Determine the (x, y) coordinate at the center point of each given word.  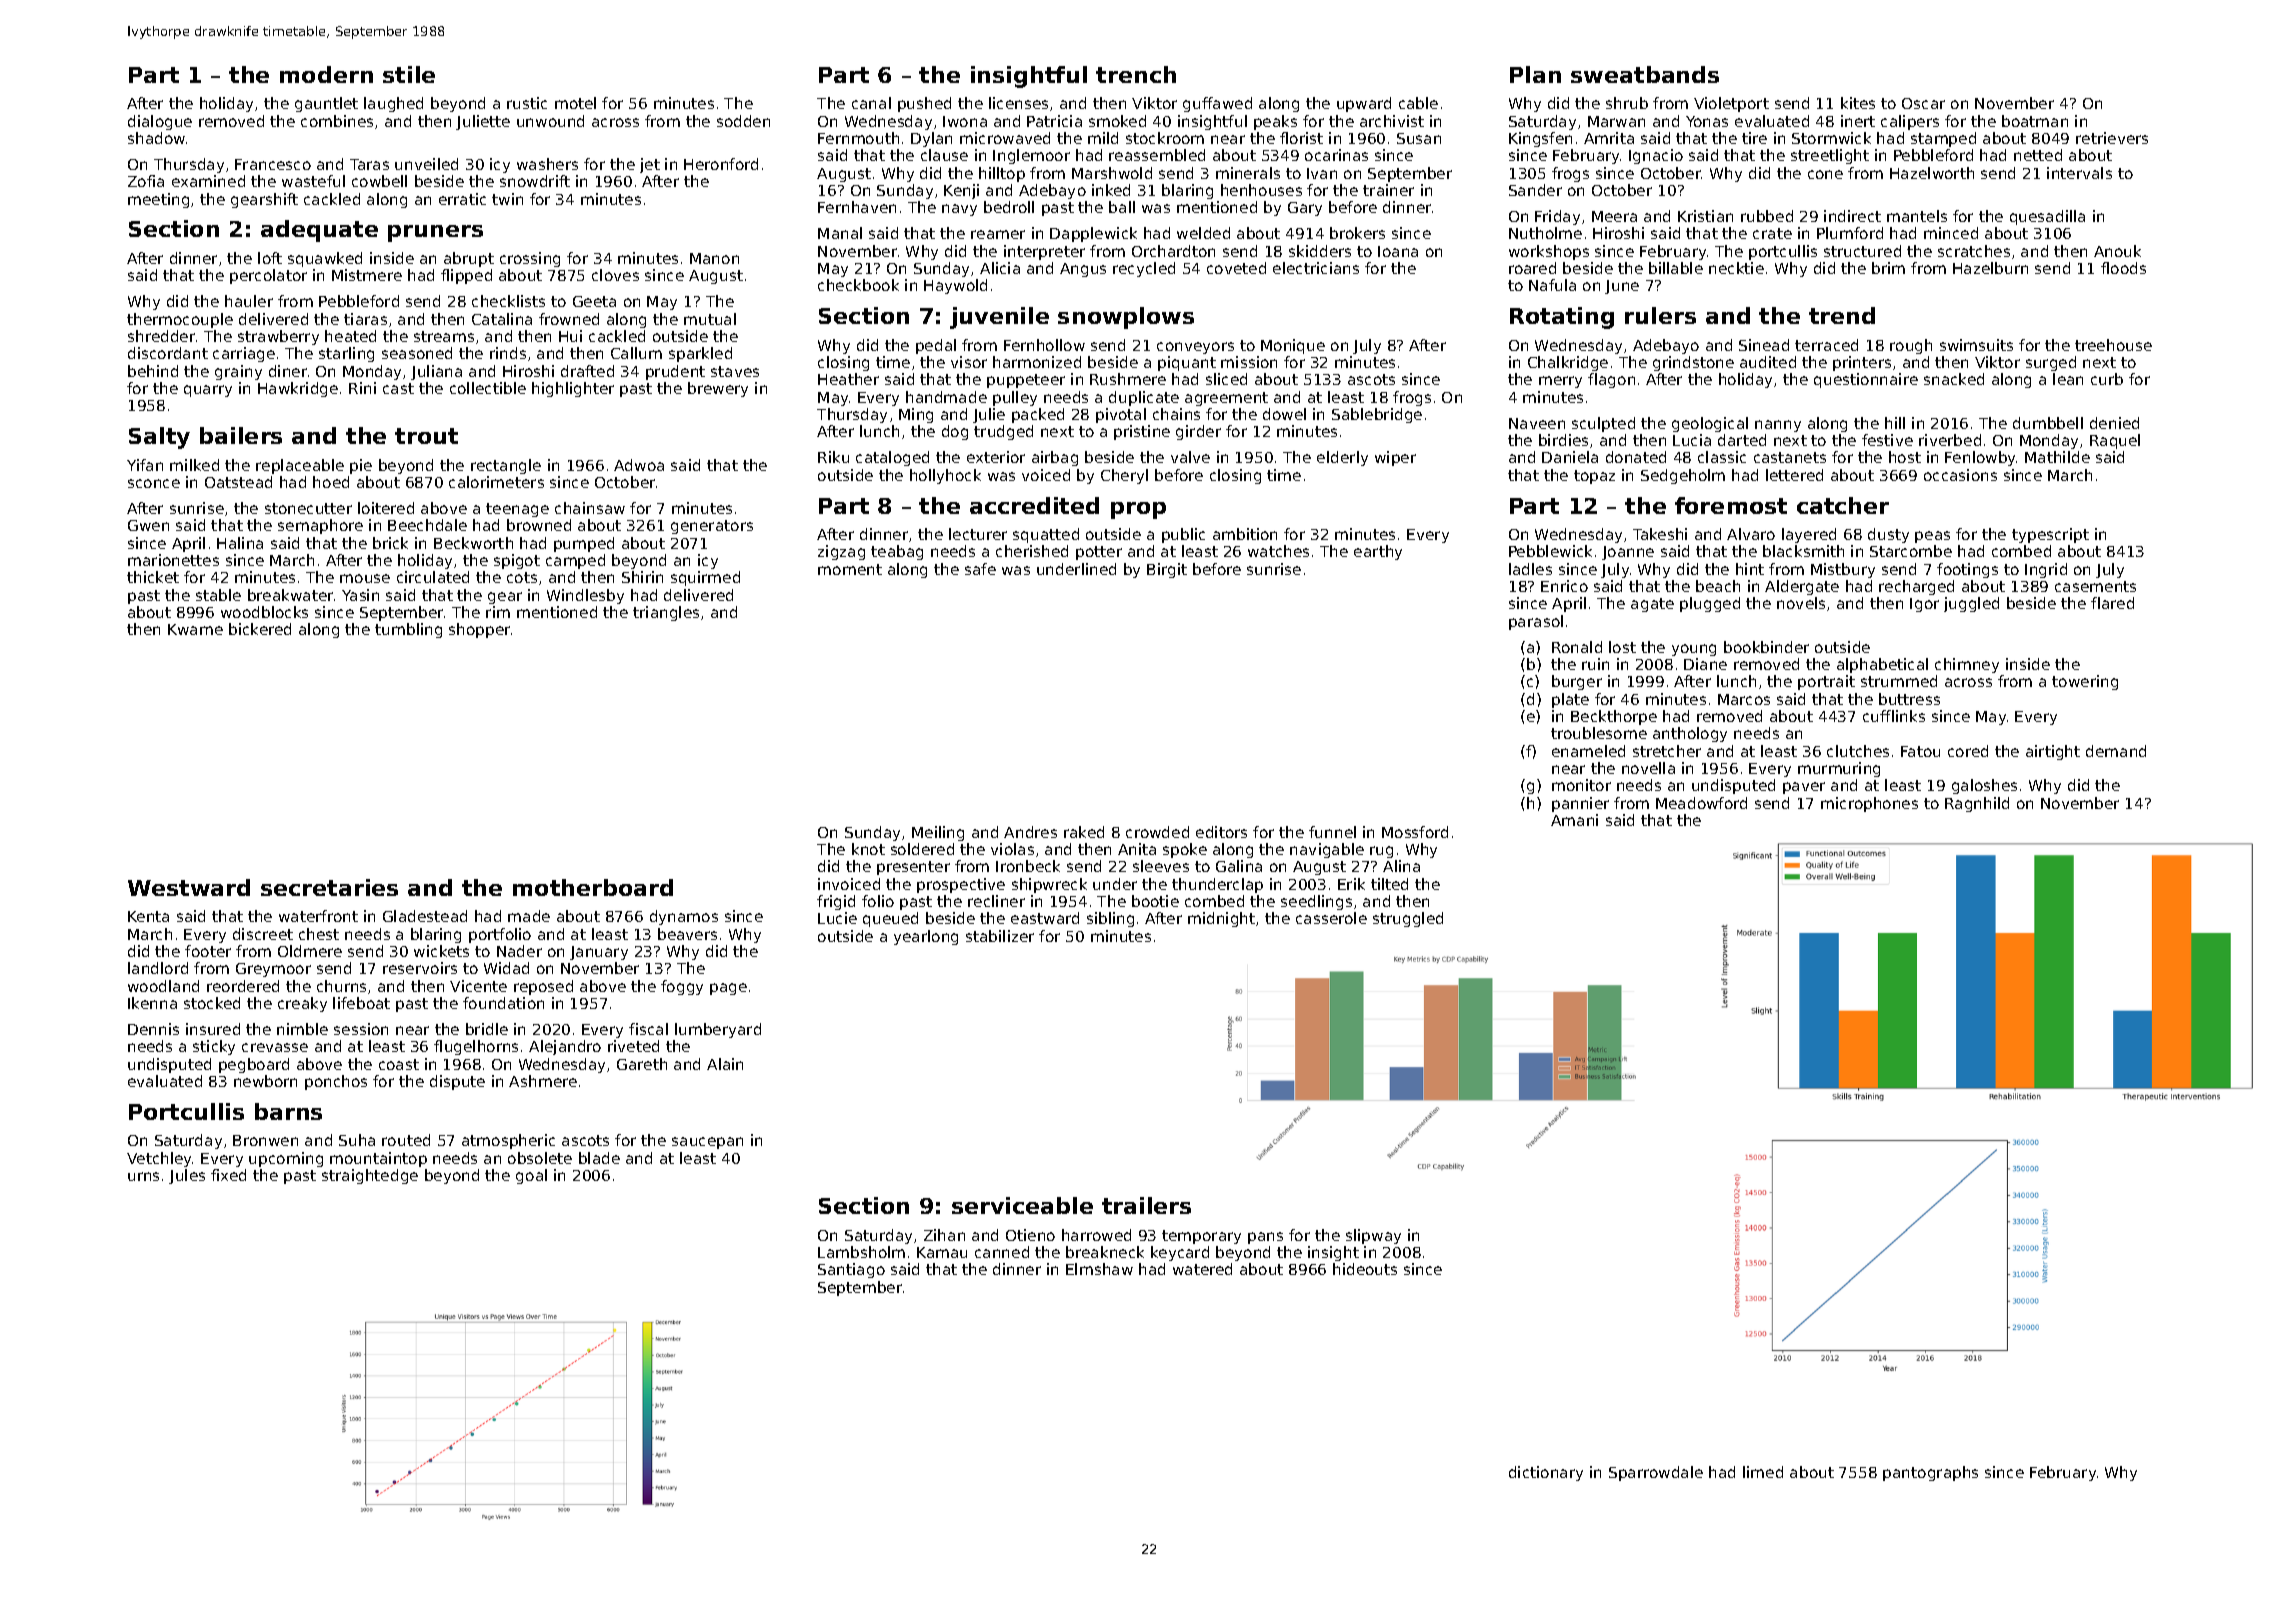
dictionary (1546, 1473)
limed (1763, 1472)
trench (1136, 74)
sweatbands (1645, 74)
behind (153, 371)
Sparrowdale (1656, 1473)
